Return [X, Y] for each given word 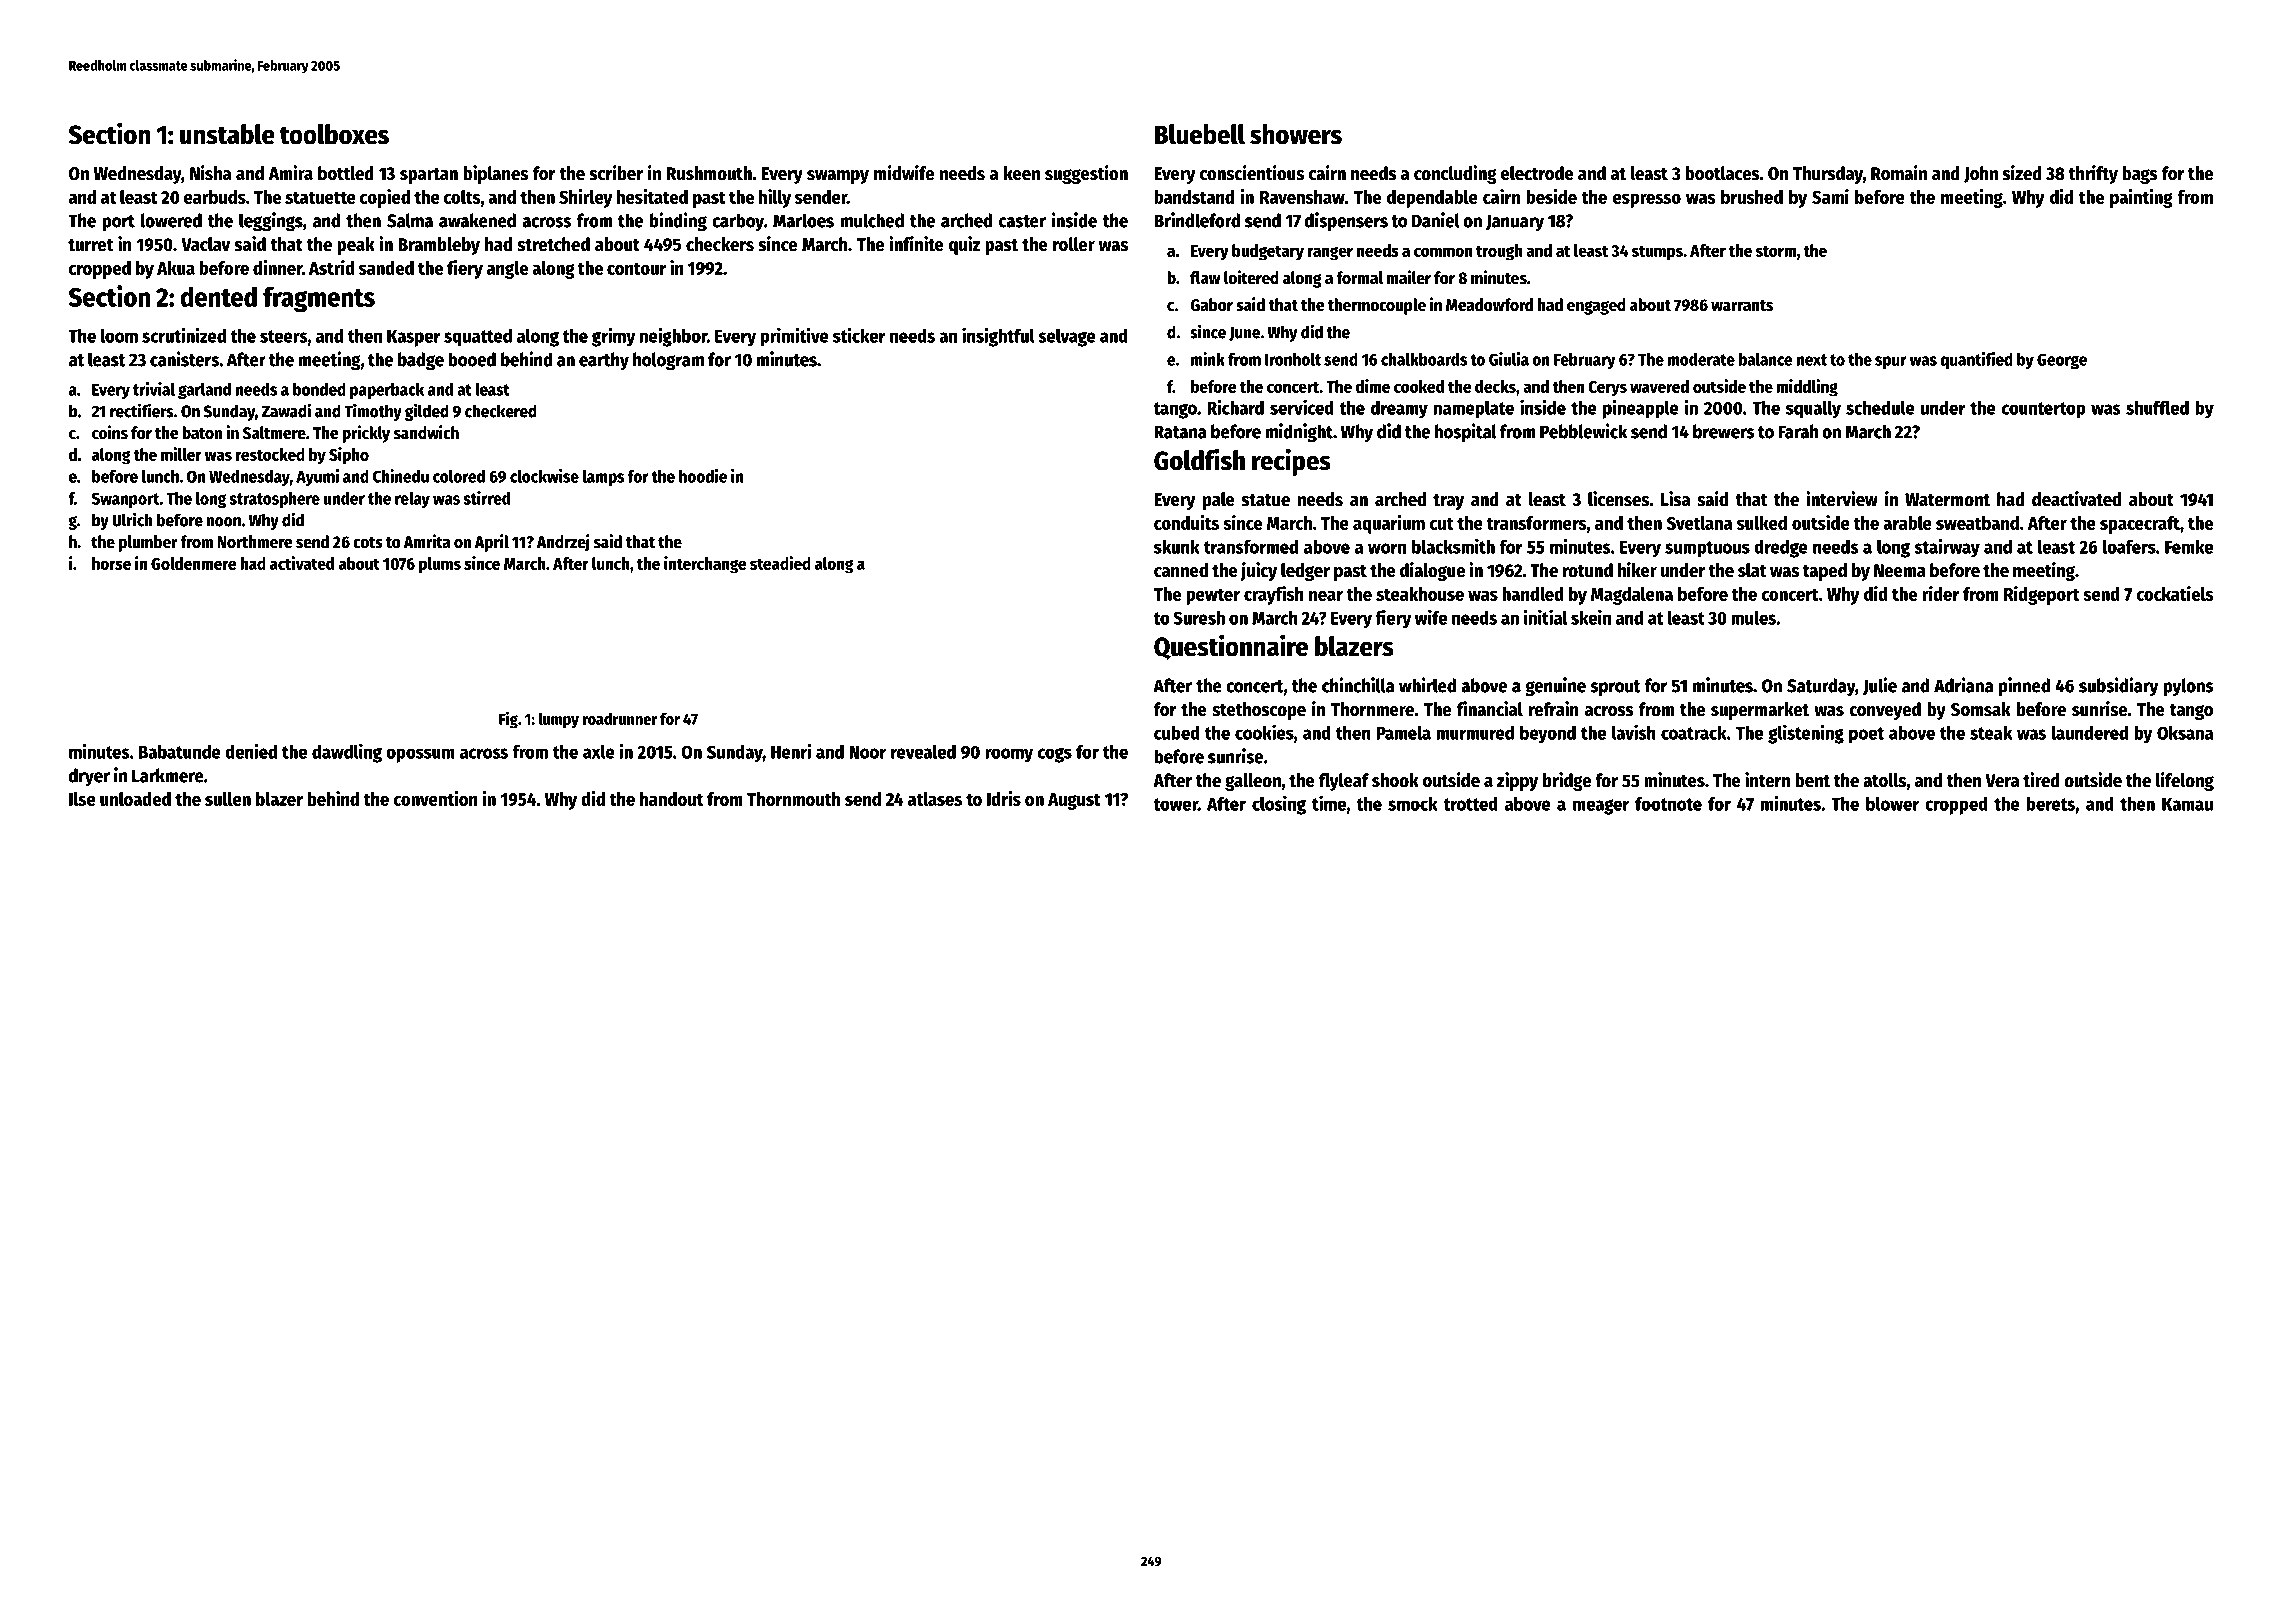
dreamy [1399, 409]
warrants [1742, 306]
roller [1074, 244]
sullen [228, 799]
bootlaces [1722, 173]
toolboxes [334, 134]
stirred [486, 498]
